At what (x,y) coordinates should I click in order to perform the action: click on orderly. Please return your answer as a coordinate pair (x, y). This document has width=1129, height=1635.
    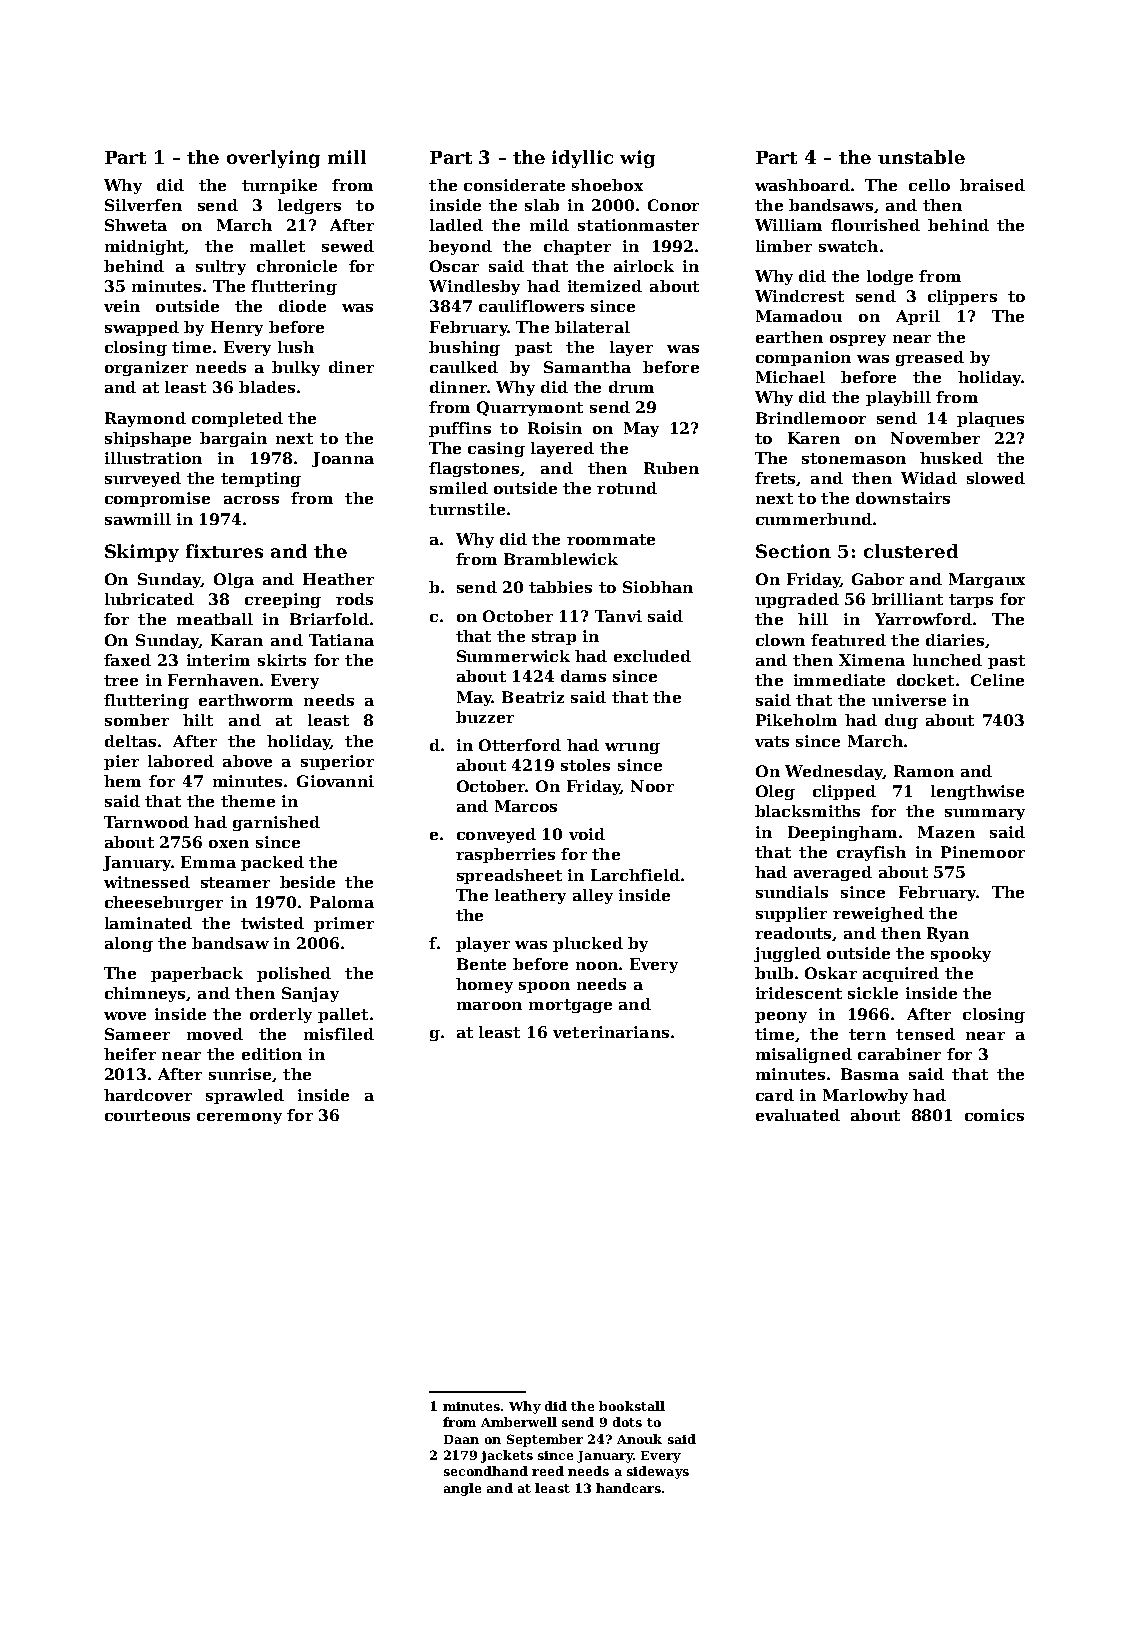
    Looking at the image, I should click on (281, 1015).
